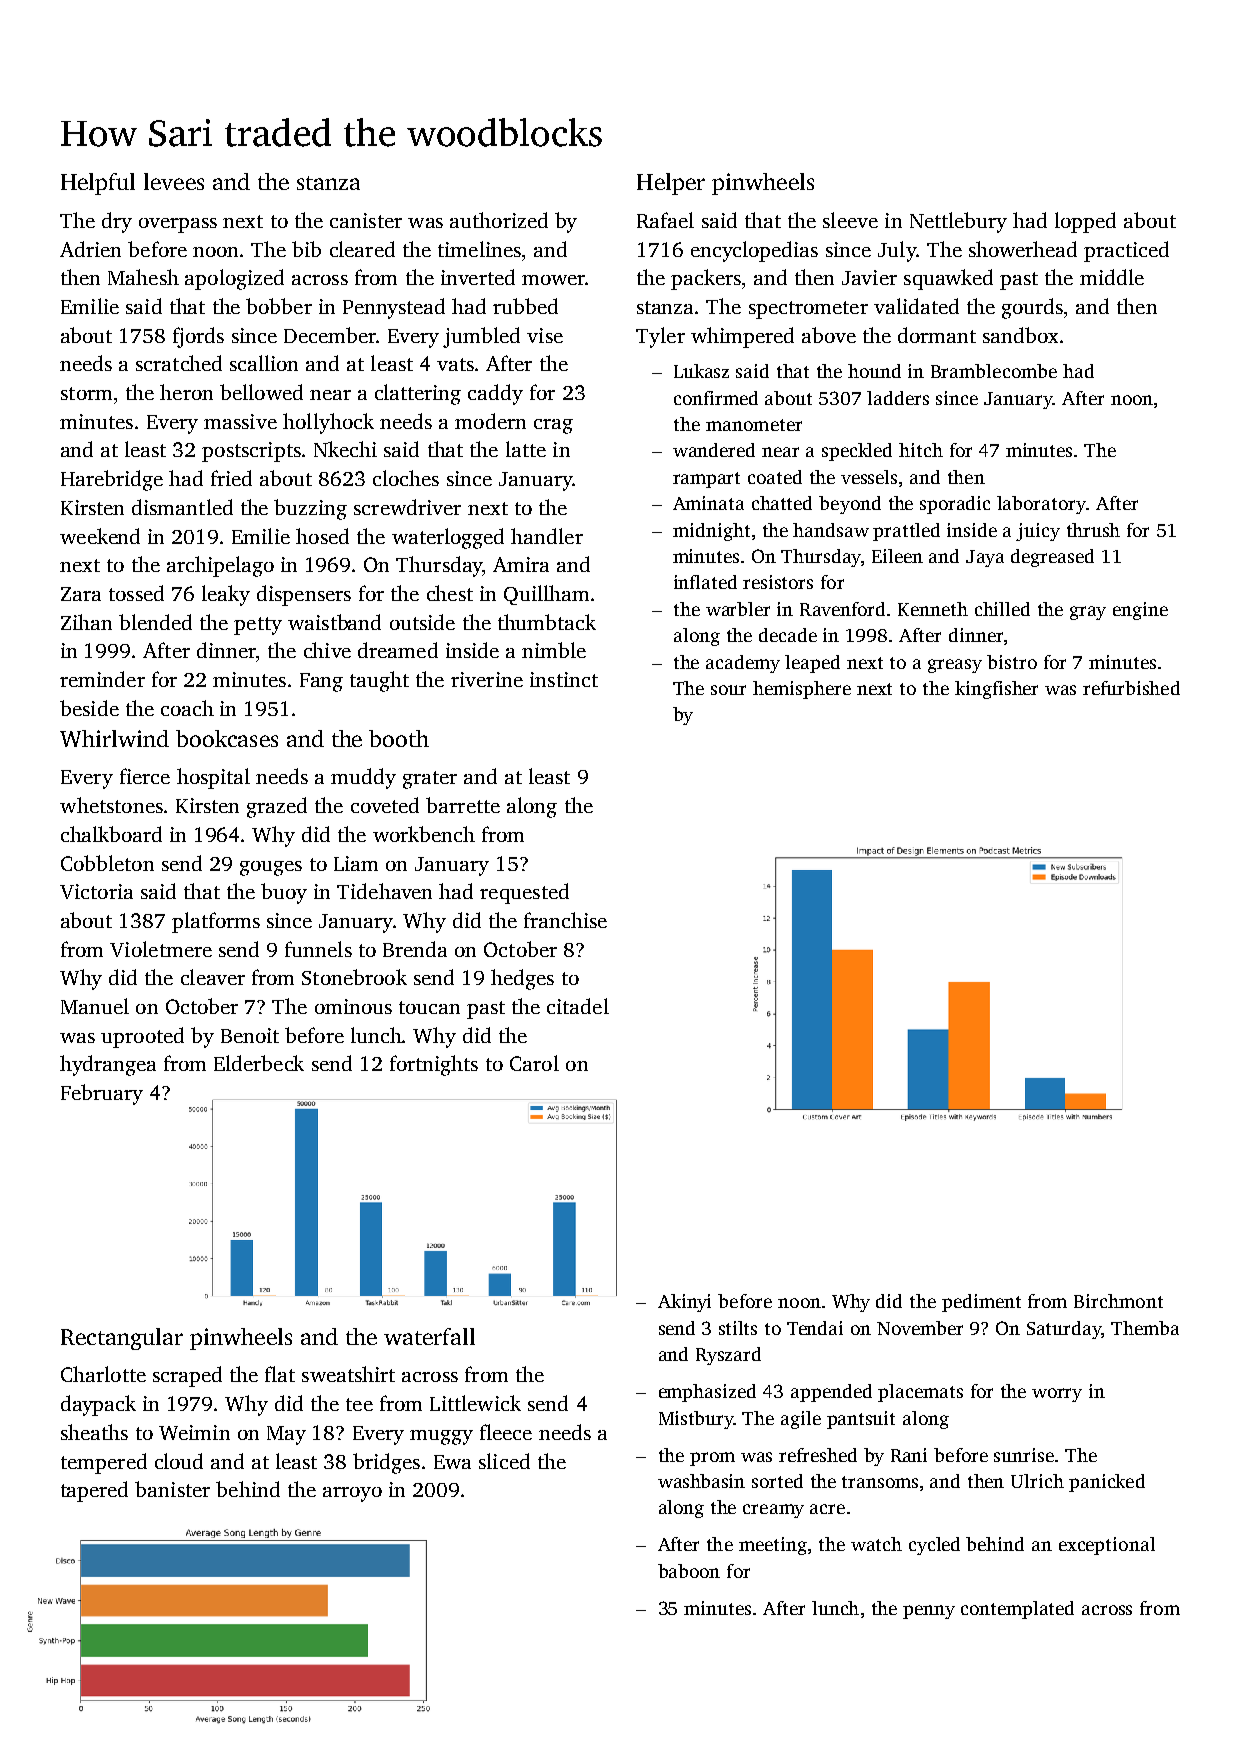 The width and height of the screenshot is (1247, 1763). Describe the element at coordinates (1017, 1610) in the screenshot. I see `contemplated` at that location.
